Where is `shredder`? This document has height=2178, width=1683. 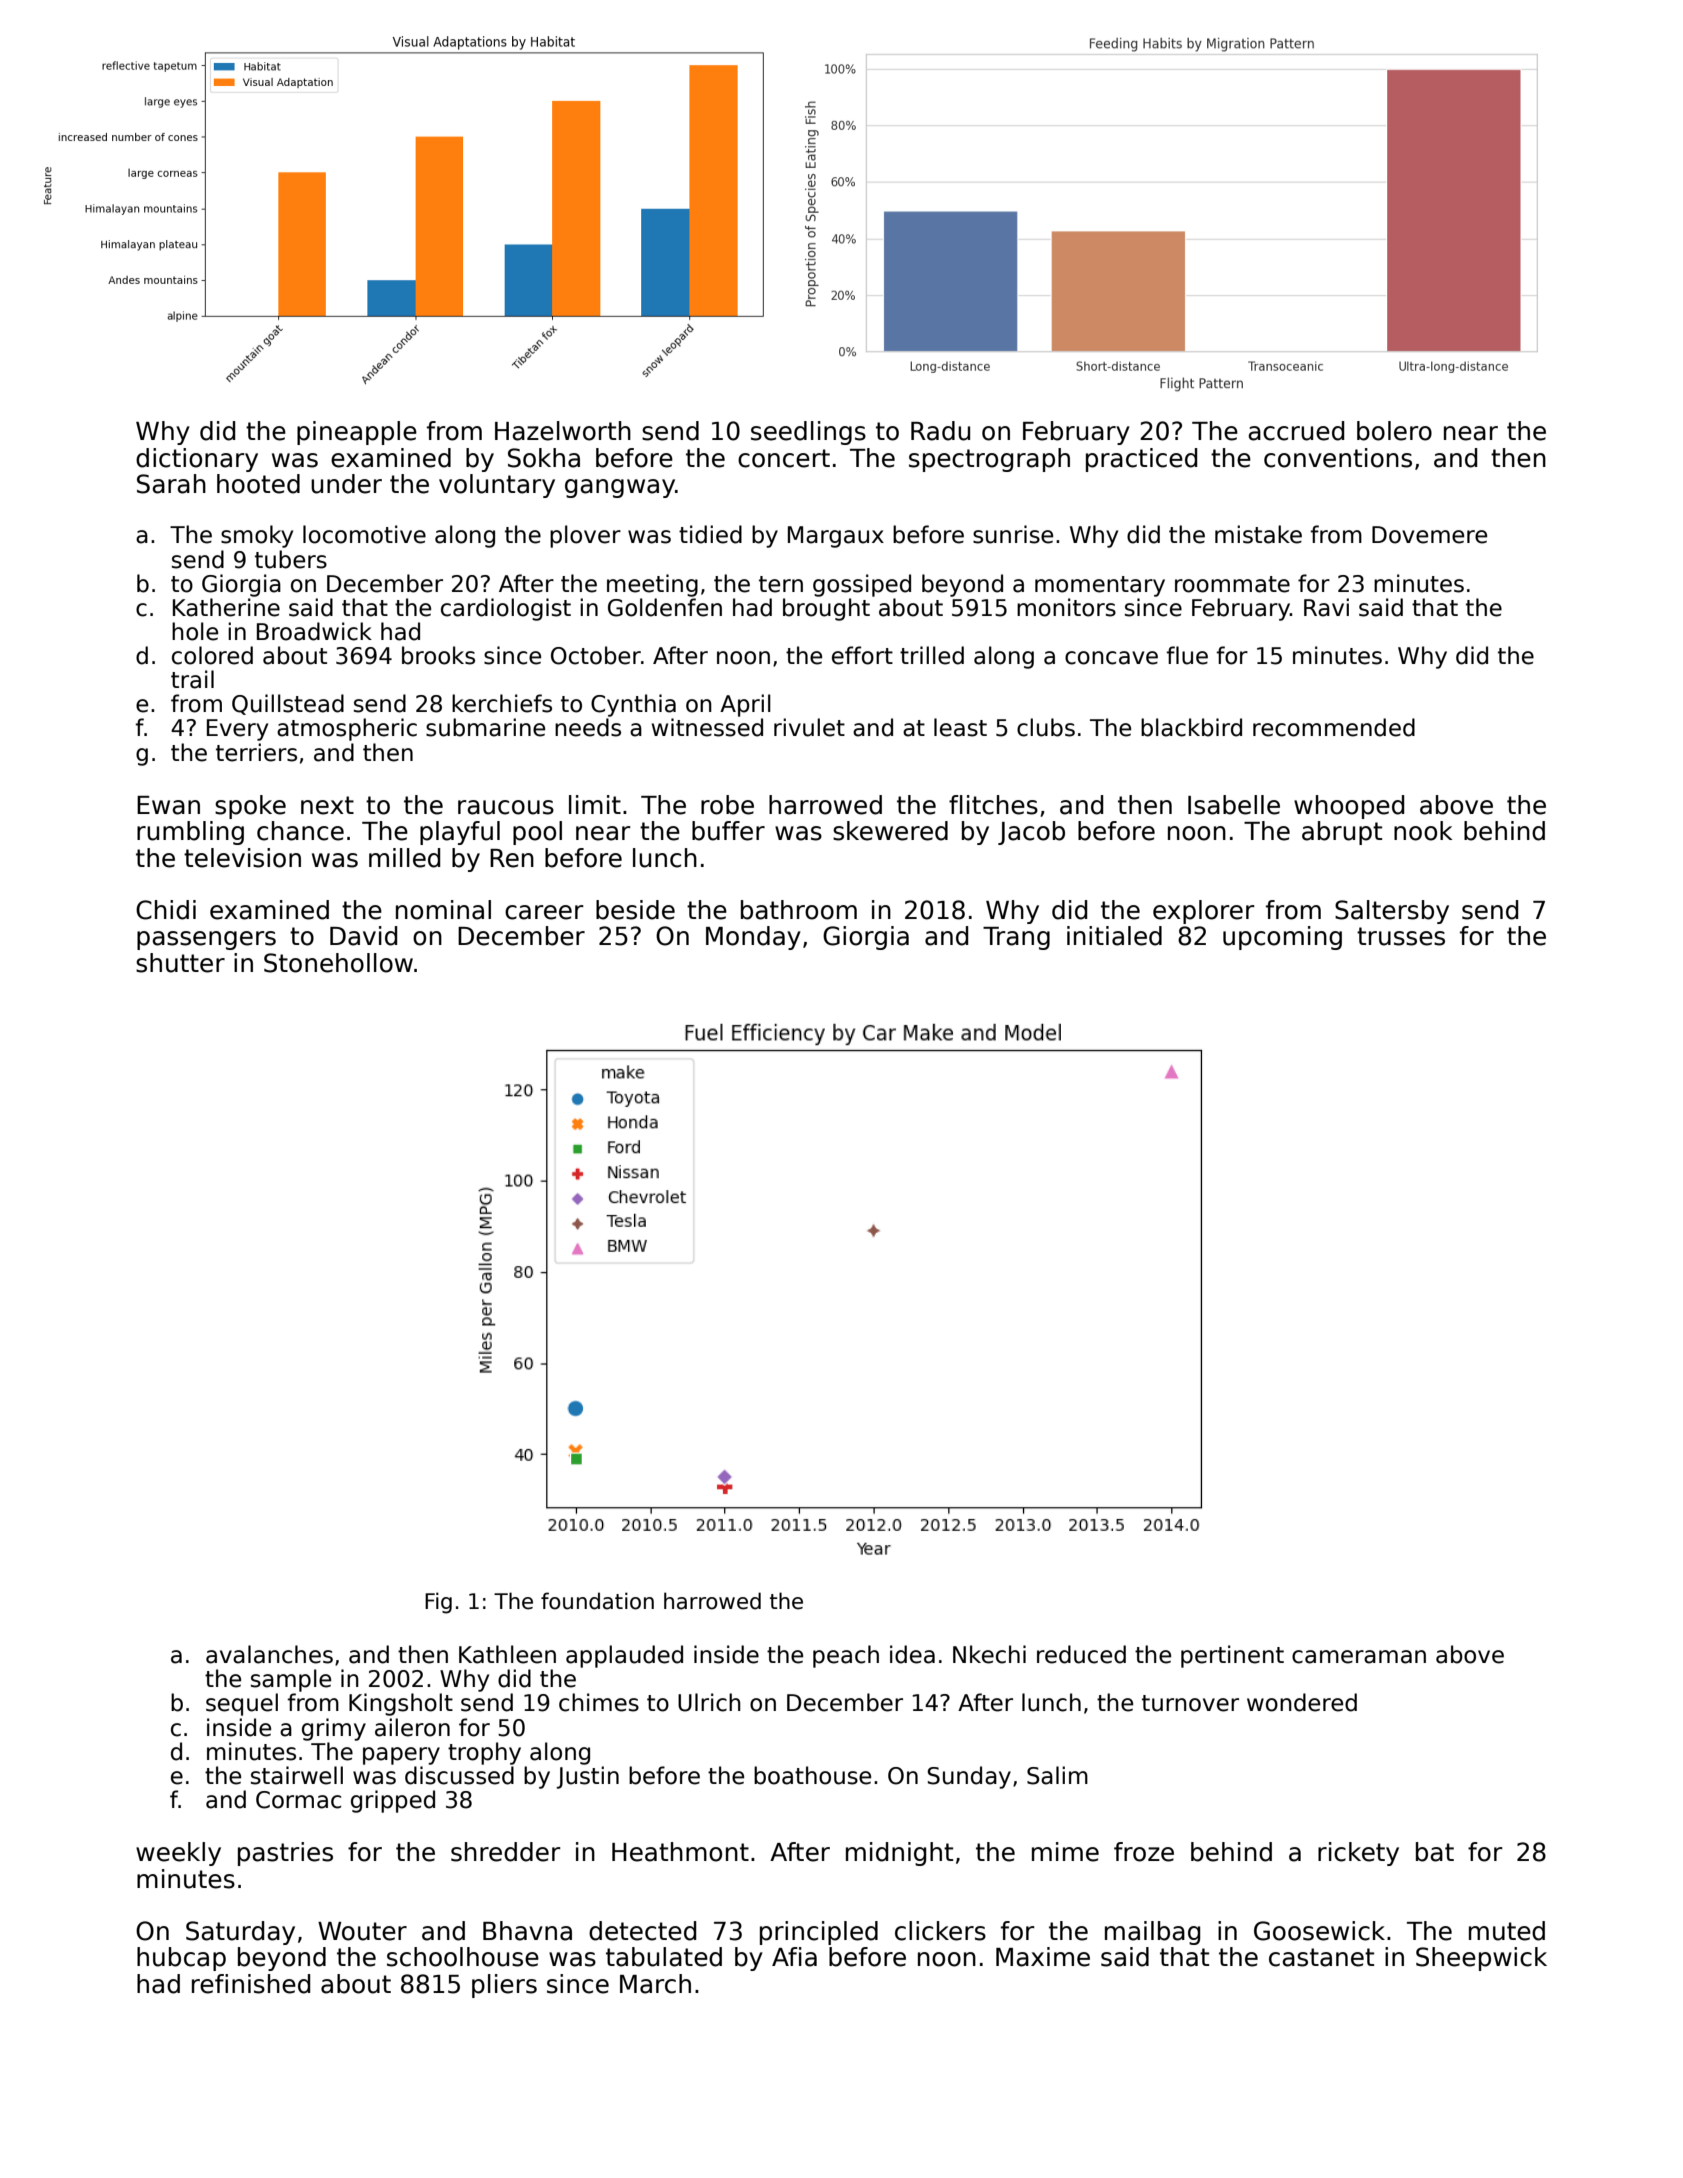 shredder is located at coordinates (506, 1852).
